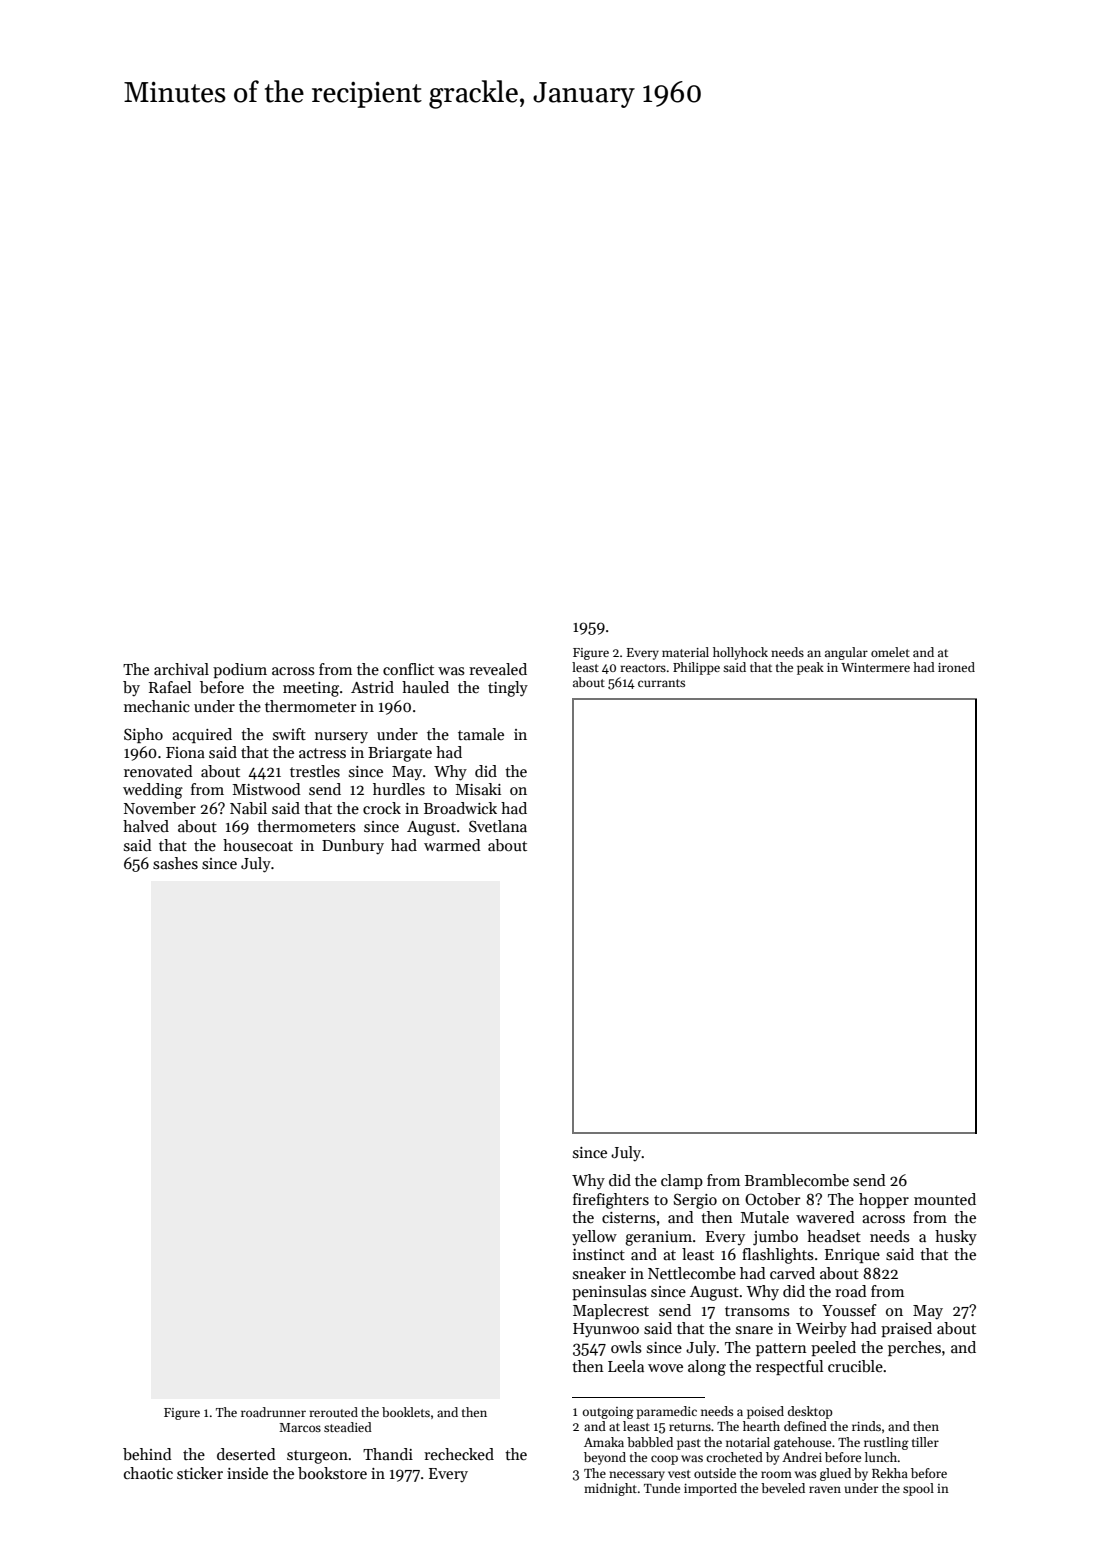 This screenshot has width=1100, height=1555. What do you see at coordinates (452, 845) in the screenshot?
I see `warmed` at bounding box center [452, 845].
